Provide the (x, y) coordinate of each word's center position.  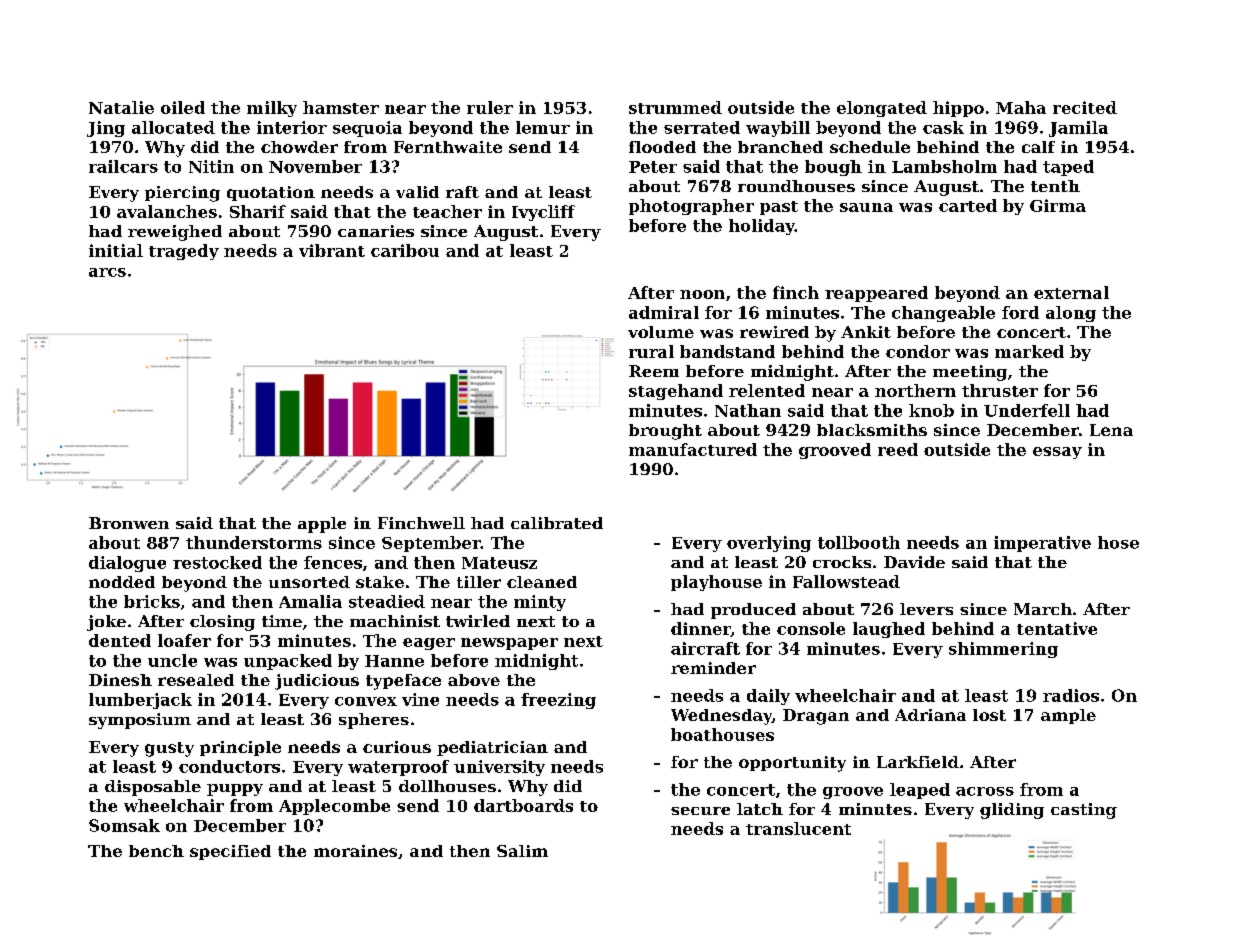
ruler (490, 107)
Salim (522, 851)
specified (230, 852)
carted (968, 205)
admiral (664, 312)
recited (1085, 107)
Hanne (394, 661)
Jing (106, 129)
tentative (1057, 628)
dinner (701, 629)
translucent (798, 828)
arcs (107, 272)
